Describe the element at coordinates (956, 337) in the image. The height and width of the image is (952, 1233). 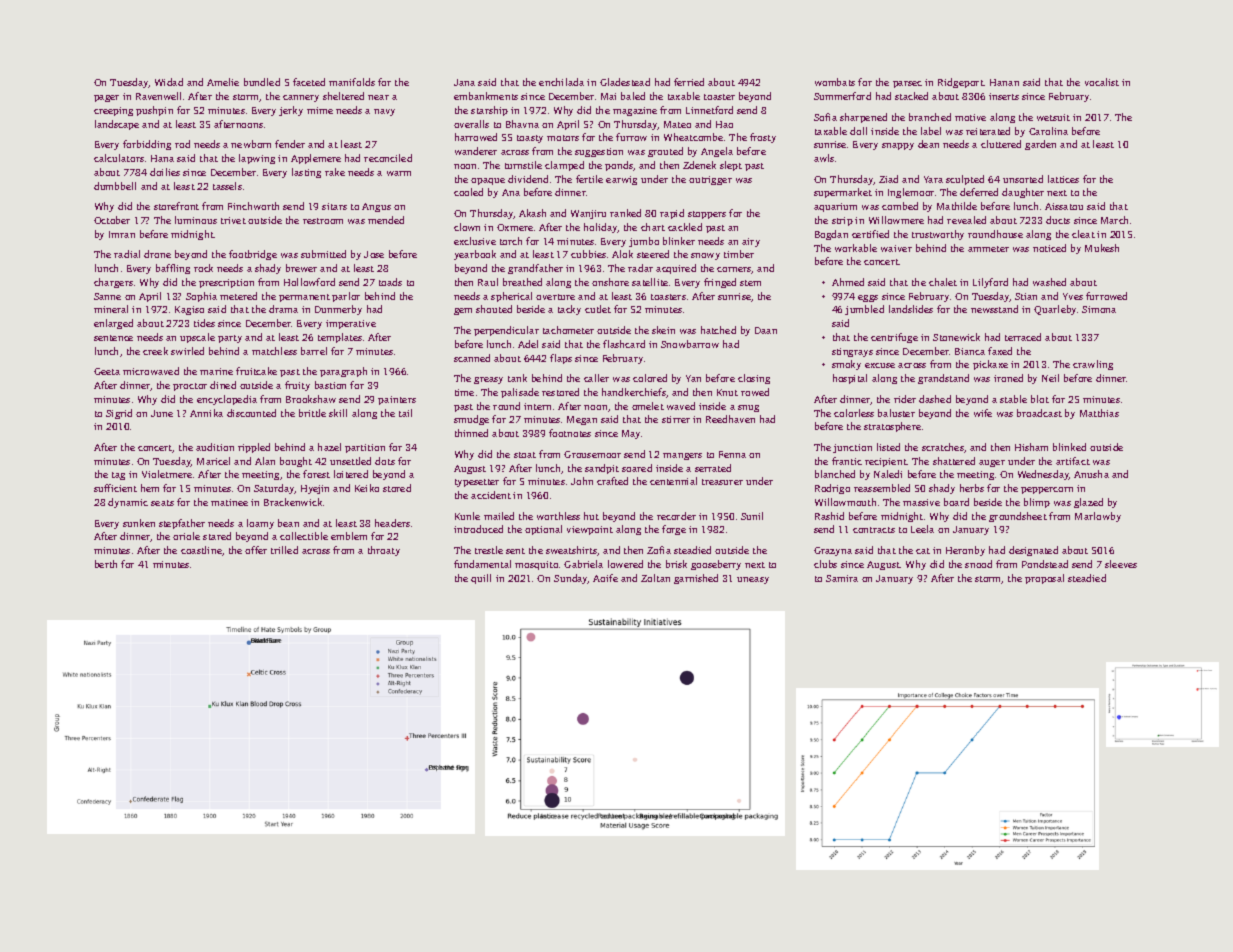
I see `Stonewick` at that location.
